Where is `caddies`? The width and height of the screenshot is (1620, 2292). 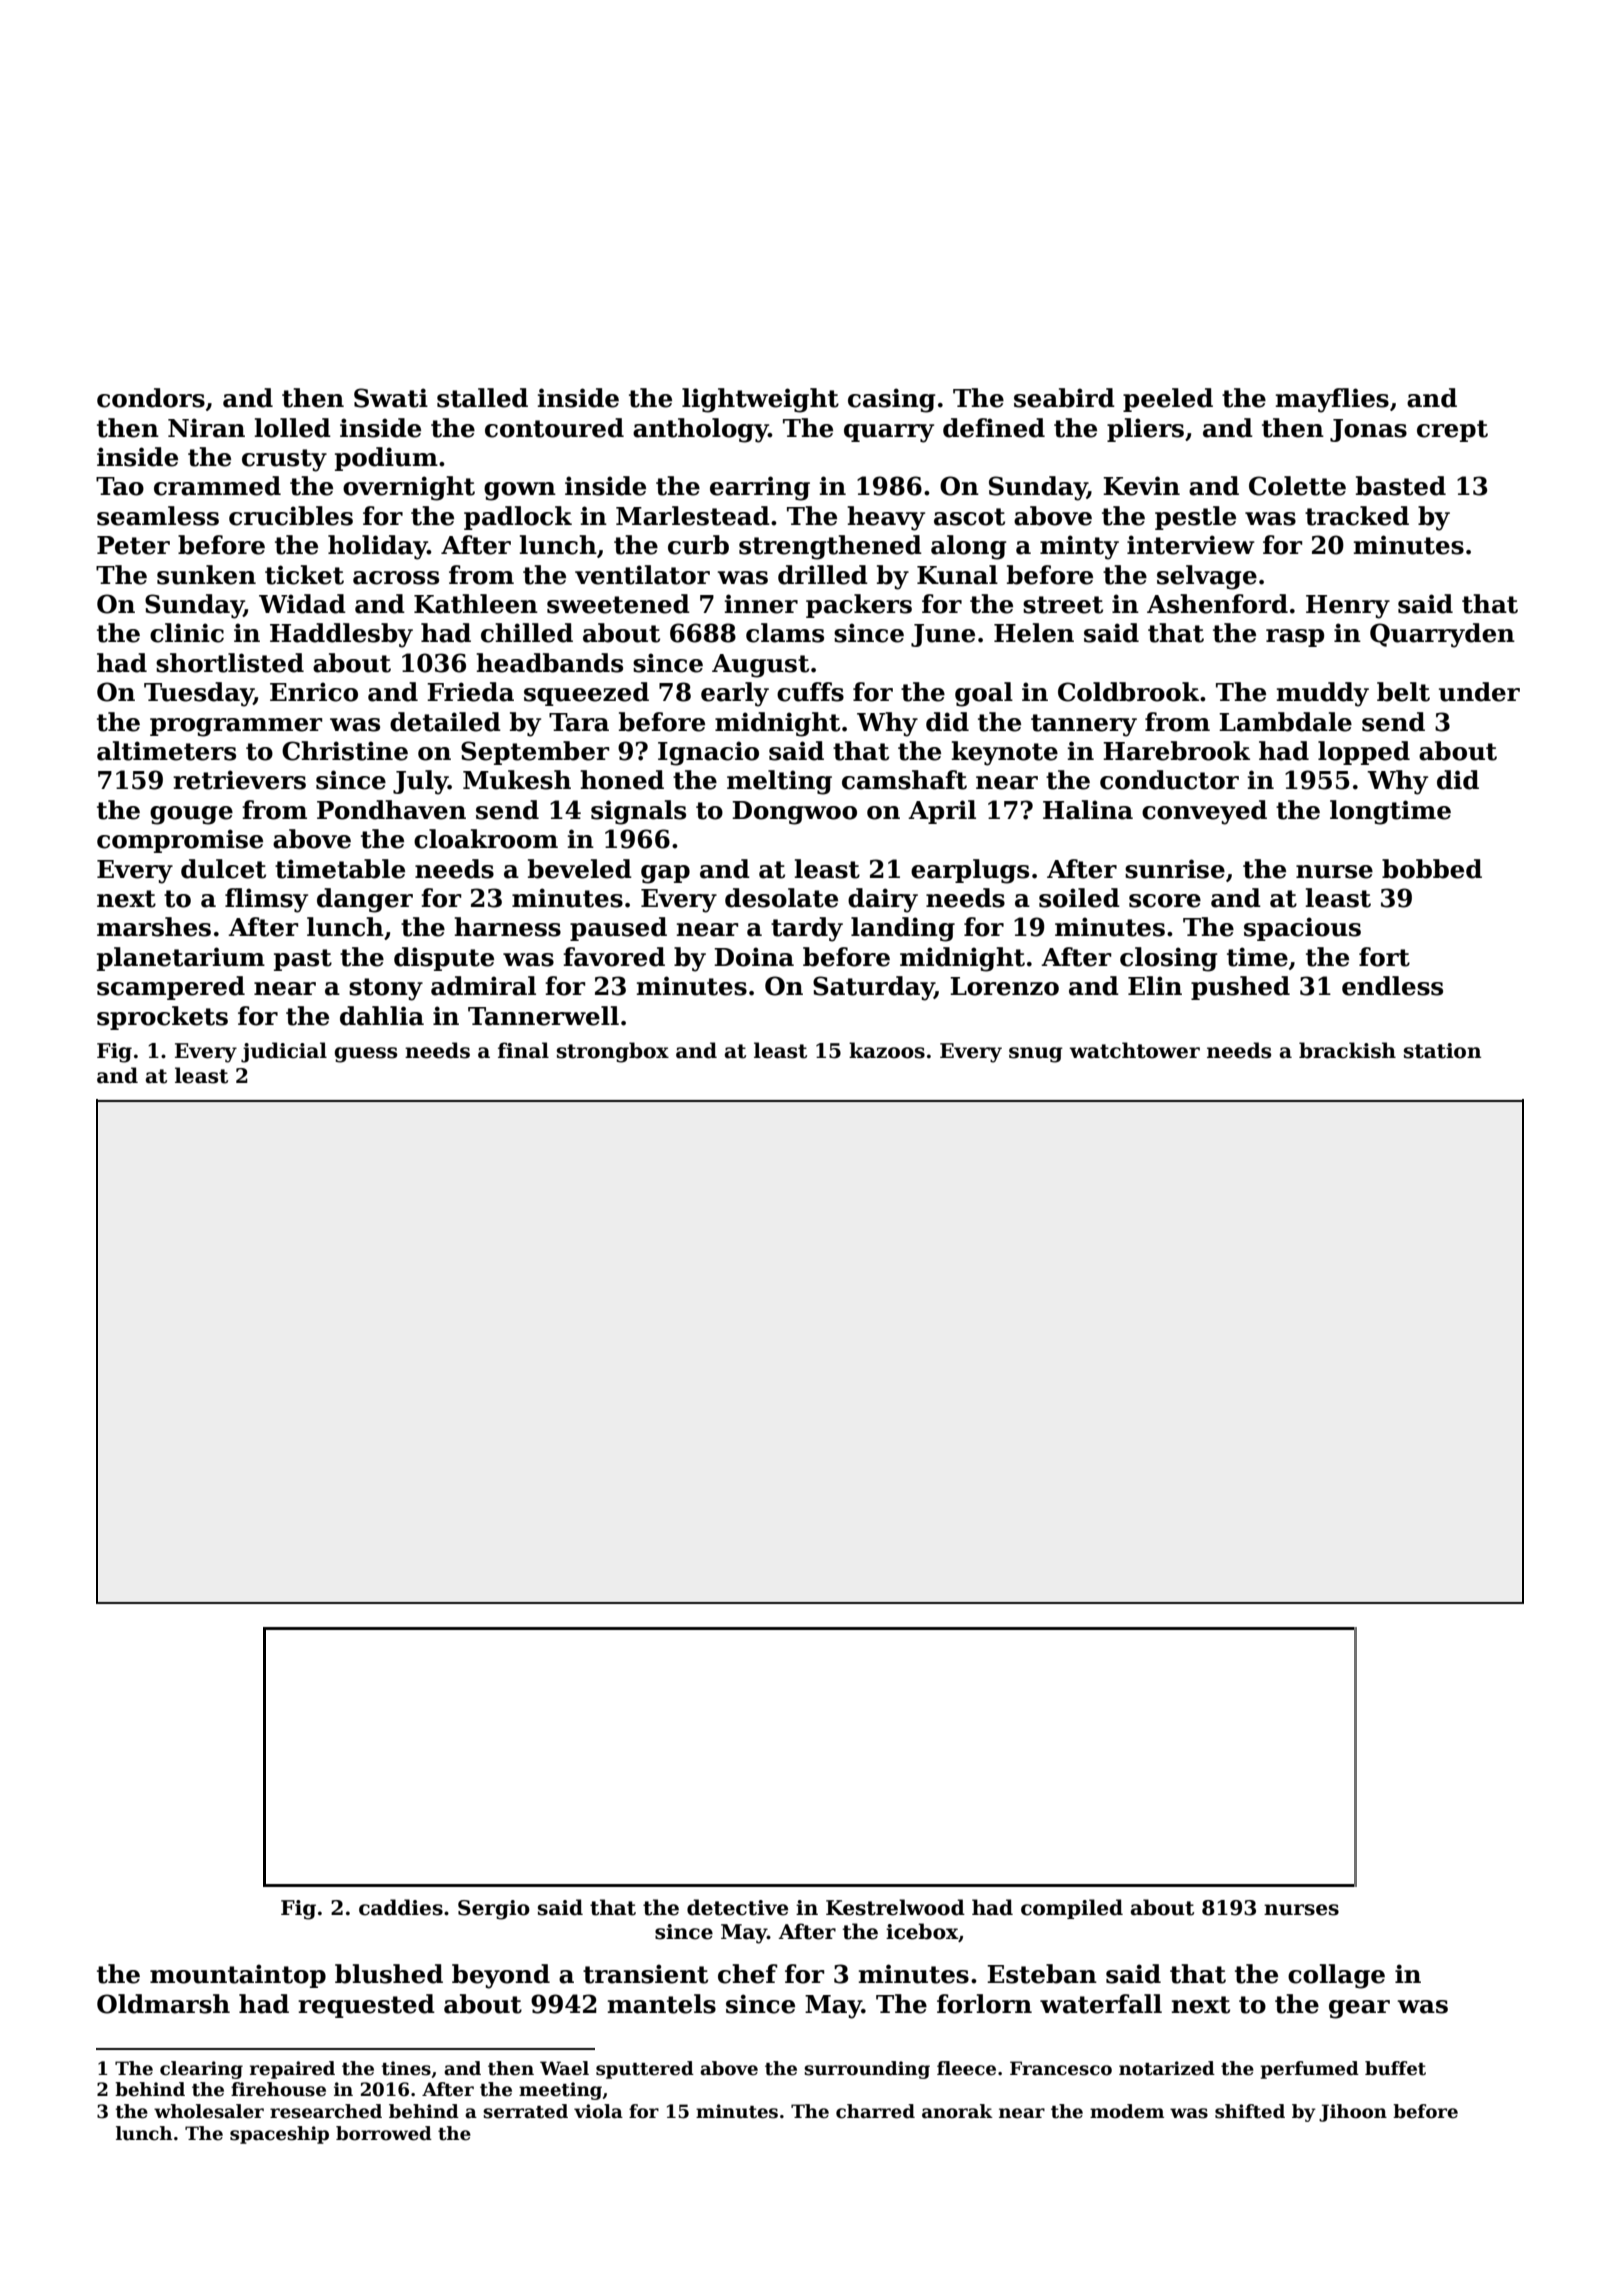
caddies is located at coordinates (401, 1907).
